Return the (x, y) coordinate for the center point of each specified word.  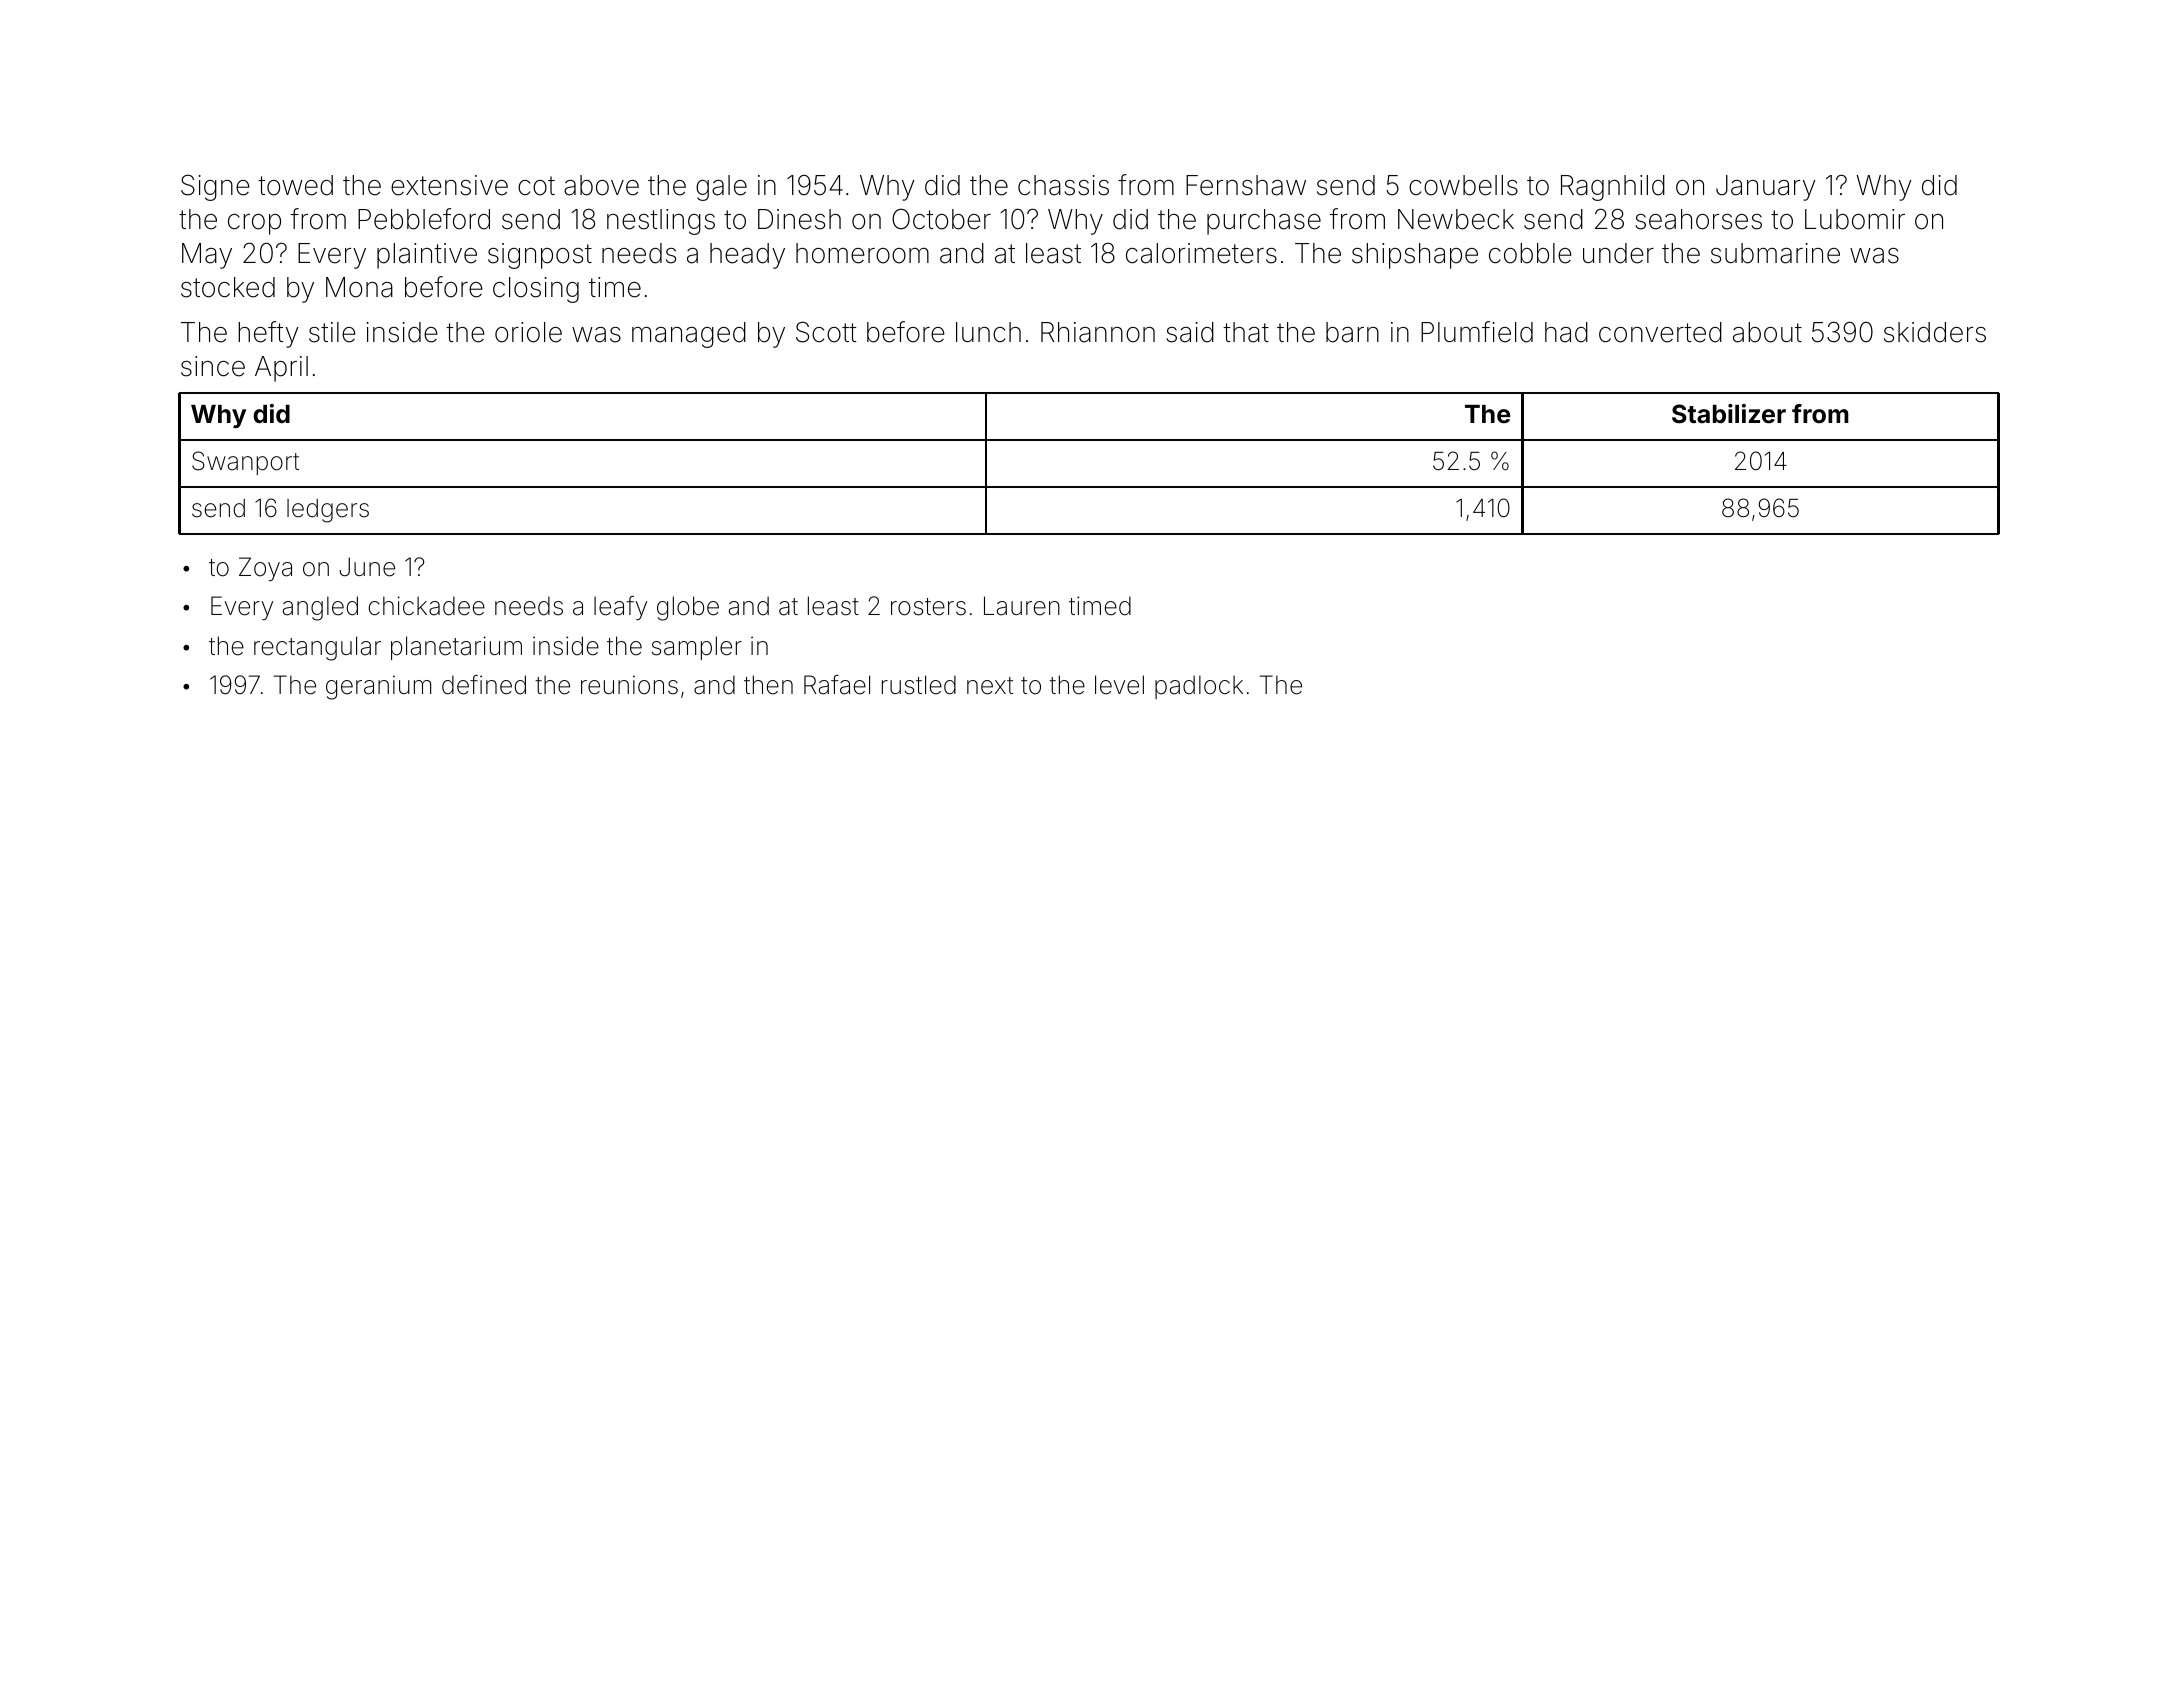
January (1766, 188)
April (281, 369)
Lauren (1022, 606)
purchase (1264, 222)
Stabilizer (1729, 414)
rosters (928, 607)
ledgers (328, 511)
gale (721, 188)
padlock (1199, 687)
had (1566, 332)
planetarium (456, 648)
